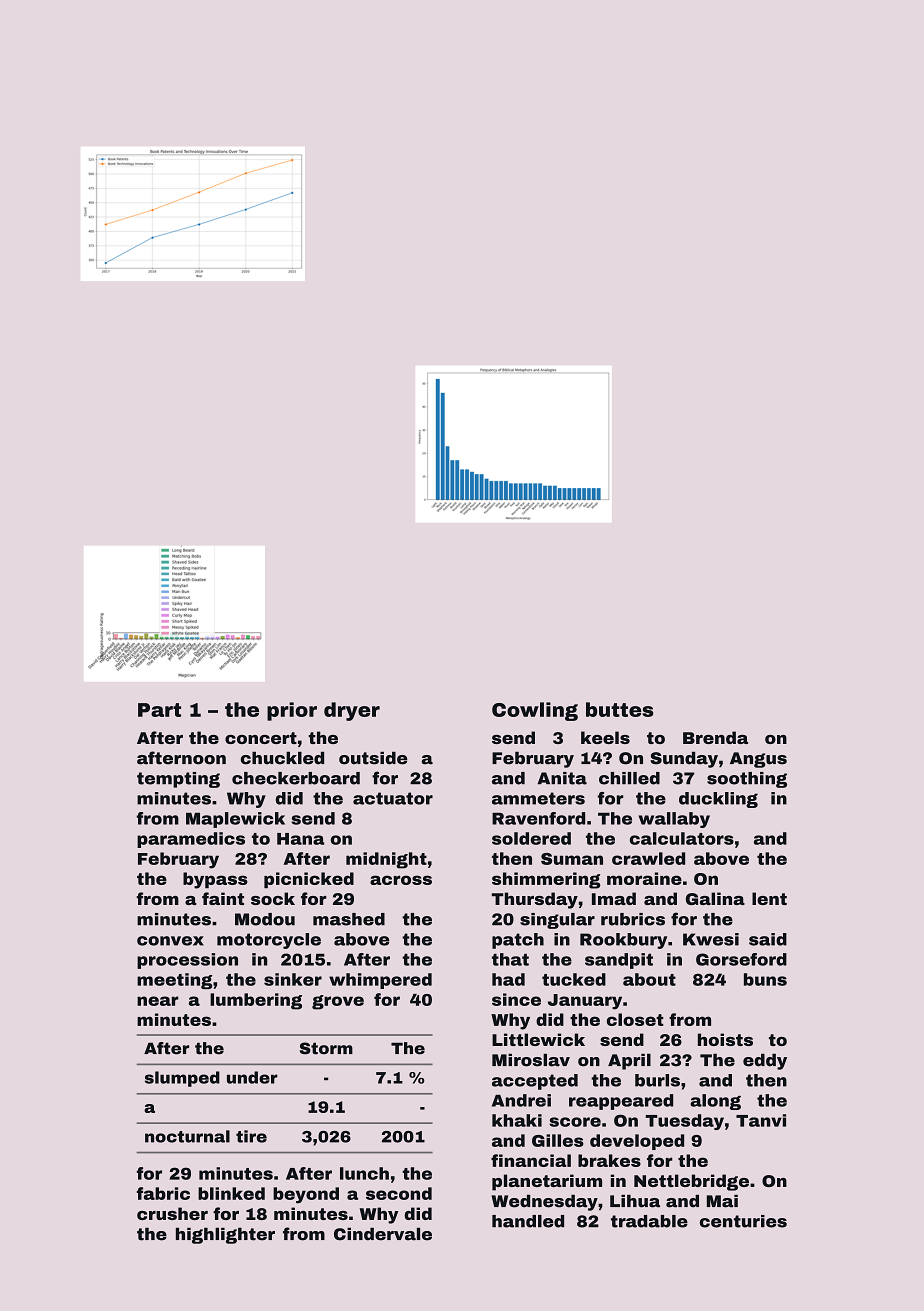  Describe the element at coordinates (620, 709) in the screenshot. I see `buttes` at that location.
